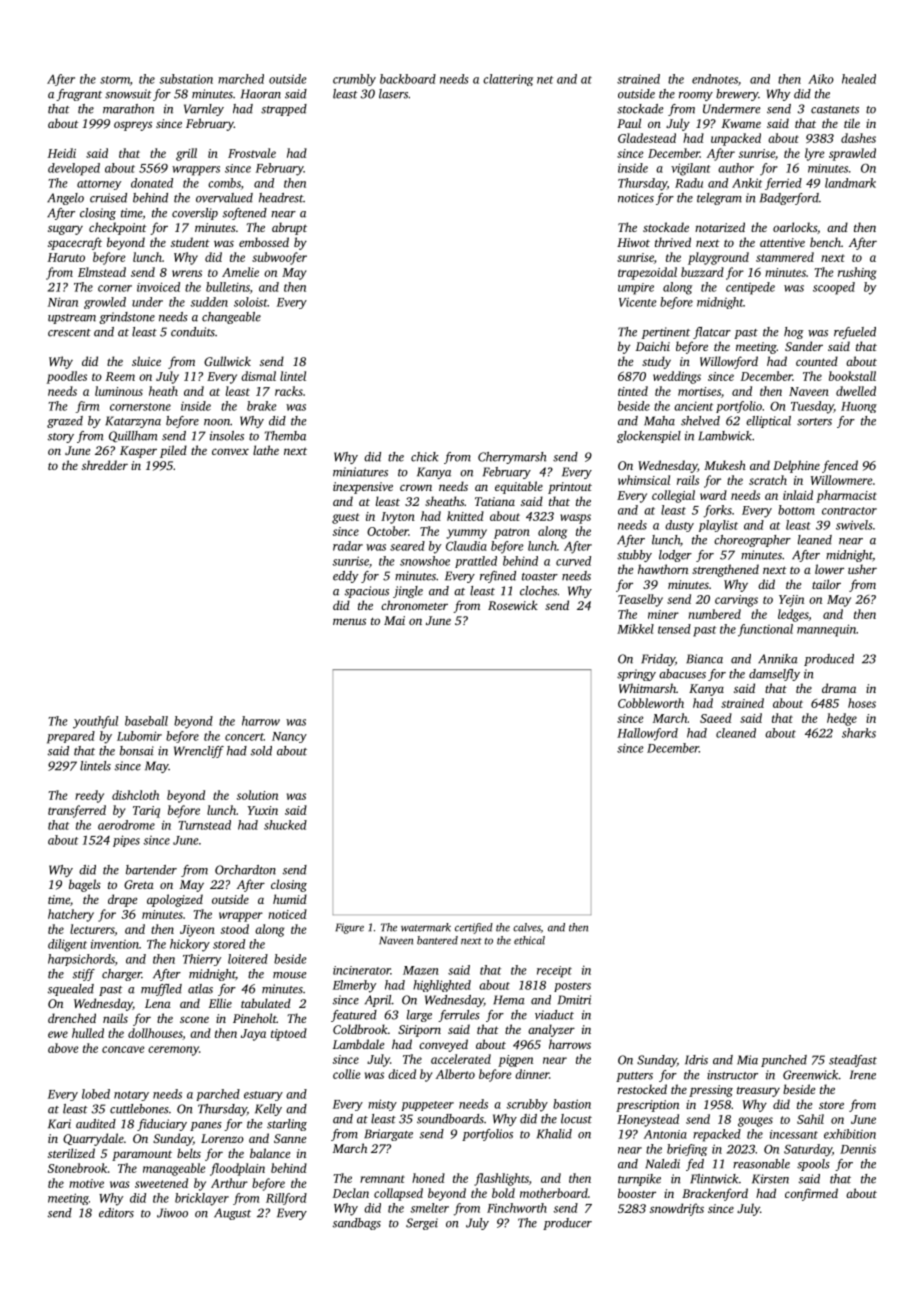 The height and width of the screenshot is (1308, 924). I want to click on dollhouses, so click(155, 1033).
